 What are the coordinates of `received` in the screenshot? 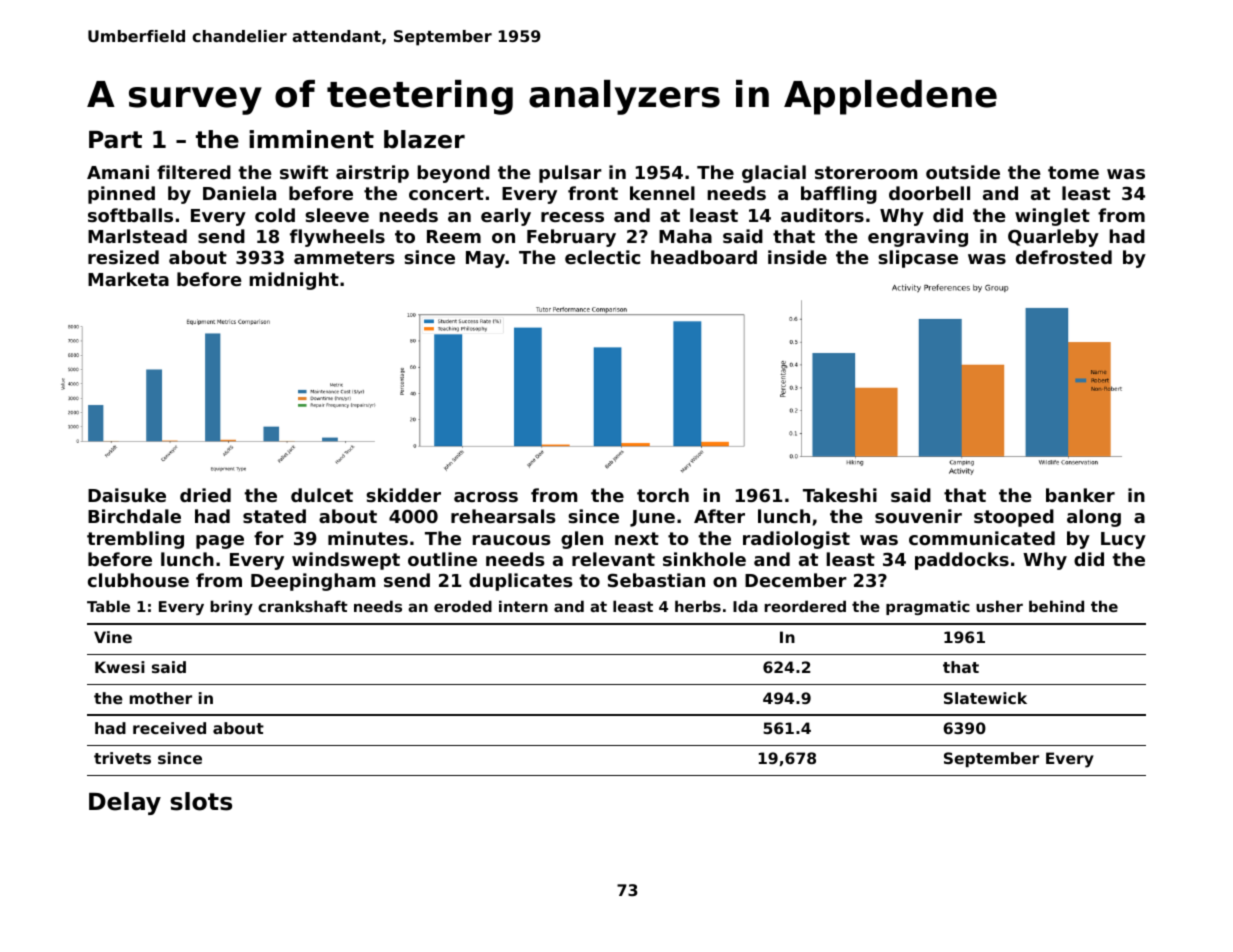 It's located at (169, 728).
